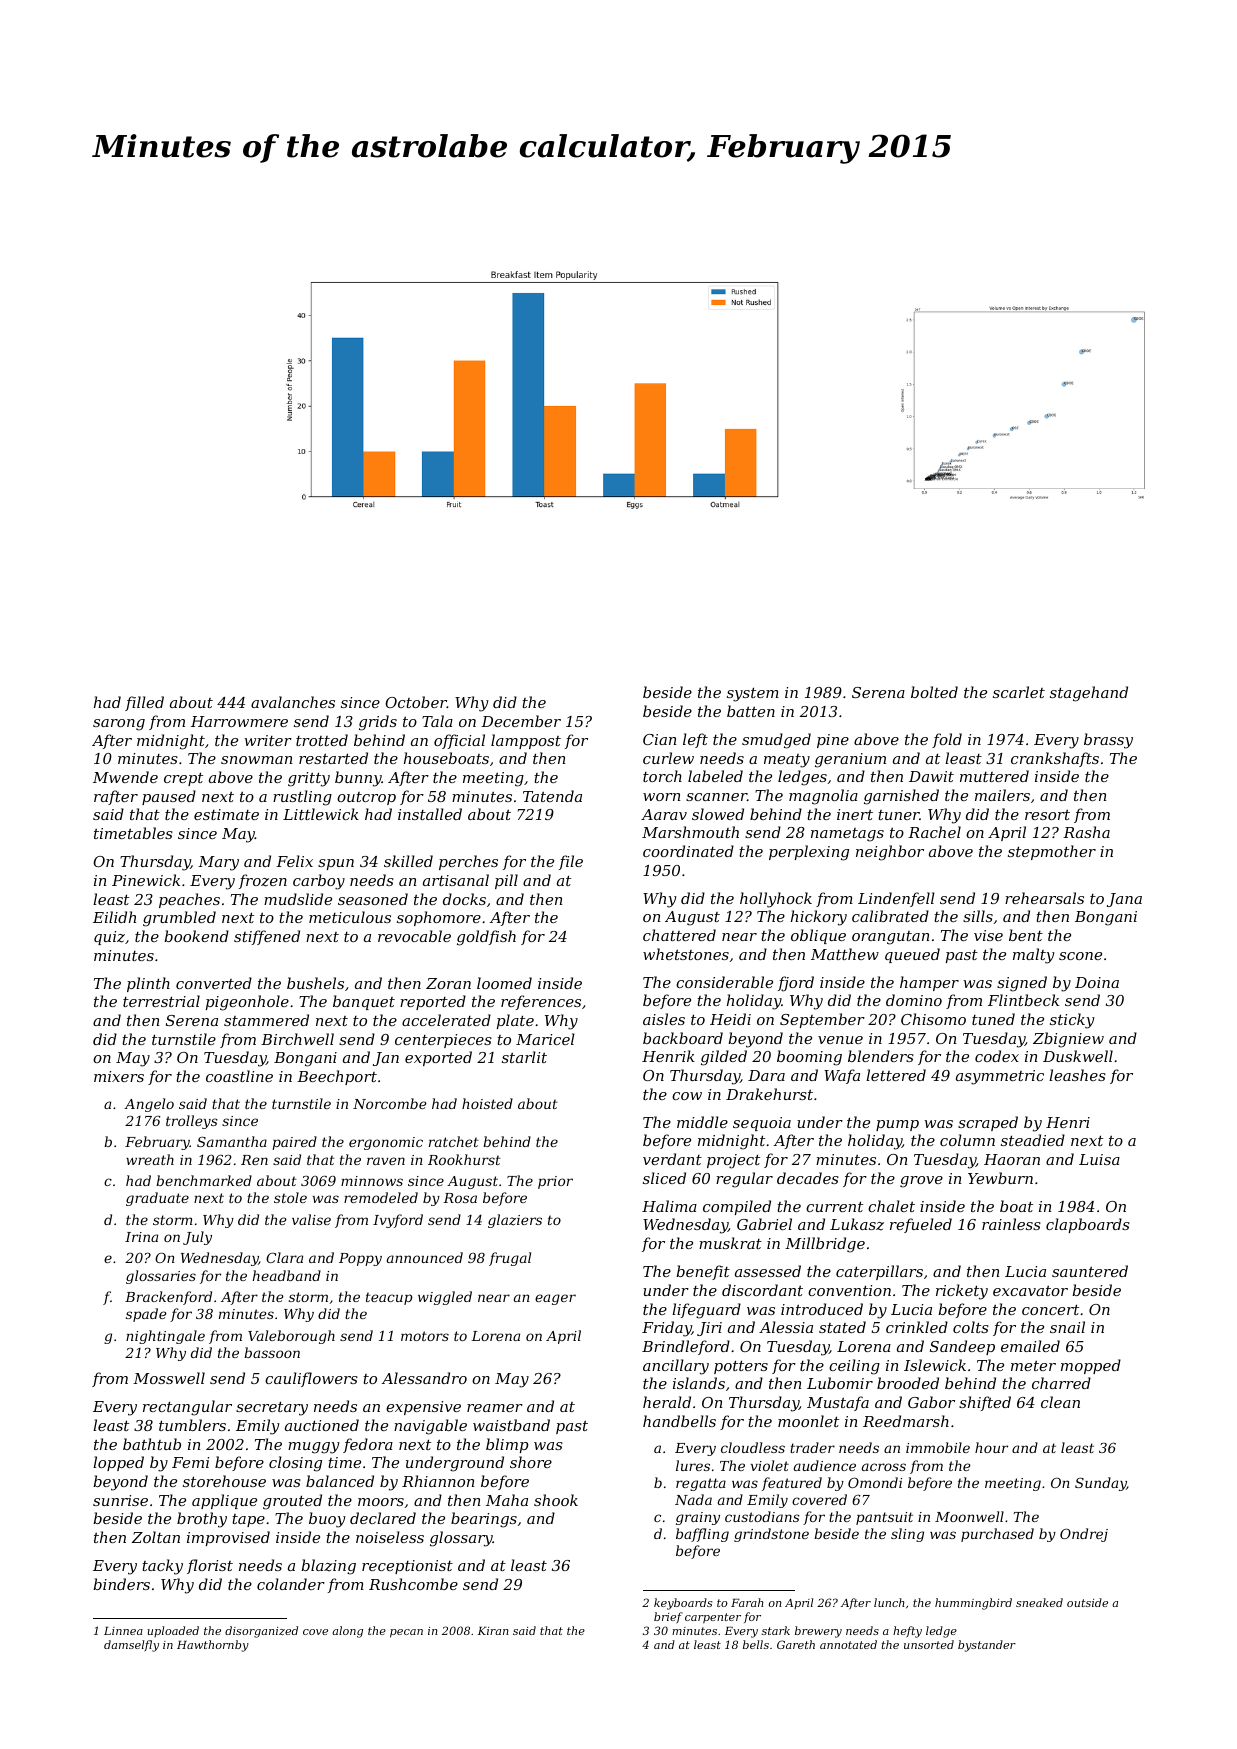 This screenshot has width=1237, height=1749. I want to click on restarted, so click(333, 758).
